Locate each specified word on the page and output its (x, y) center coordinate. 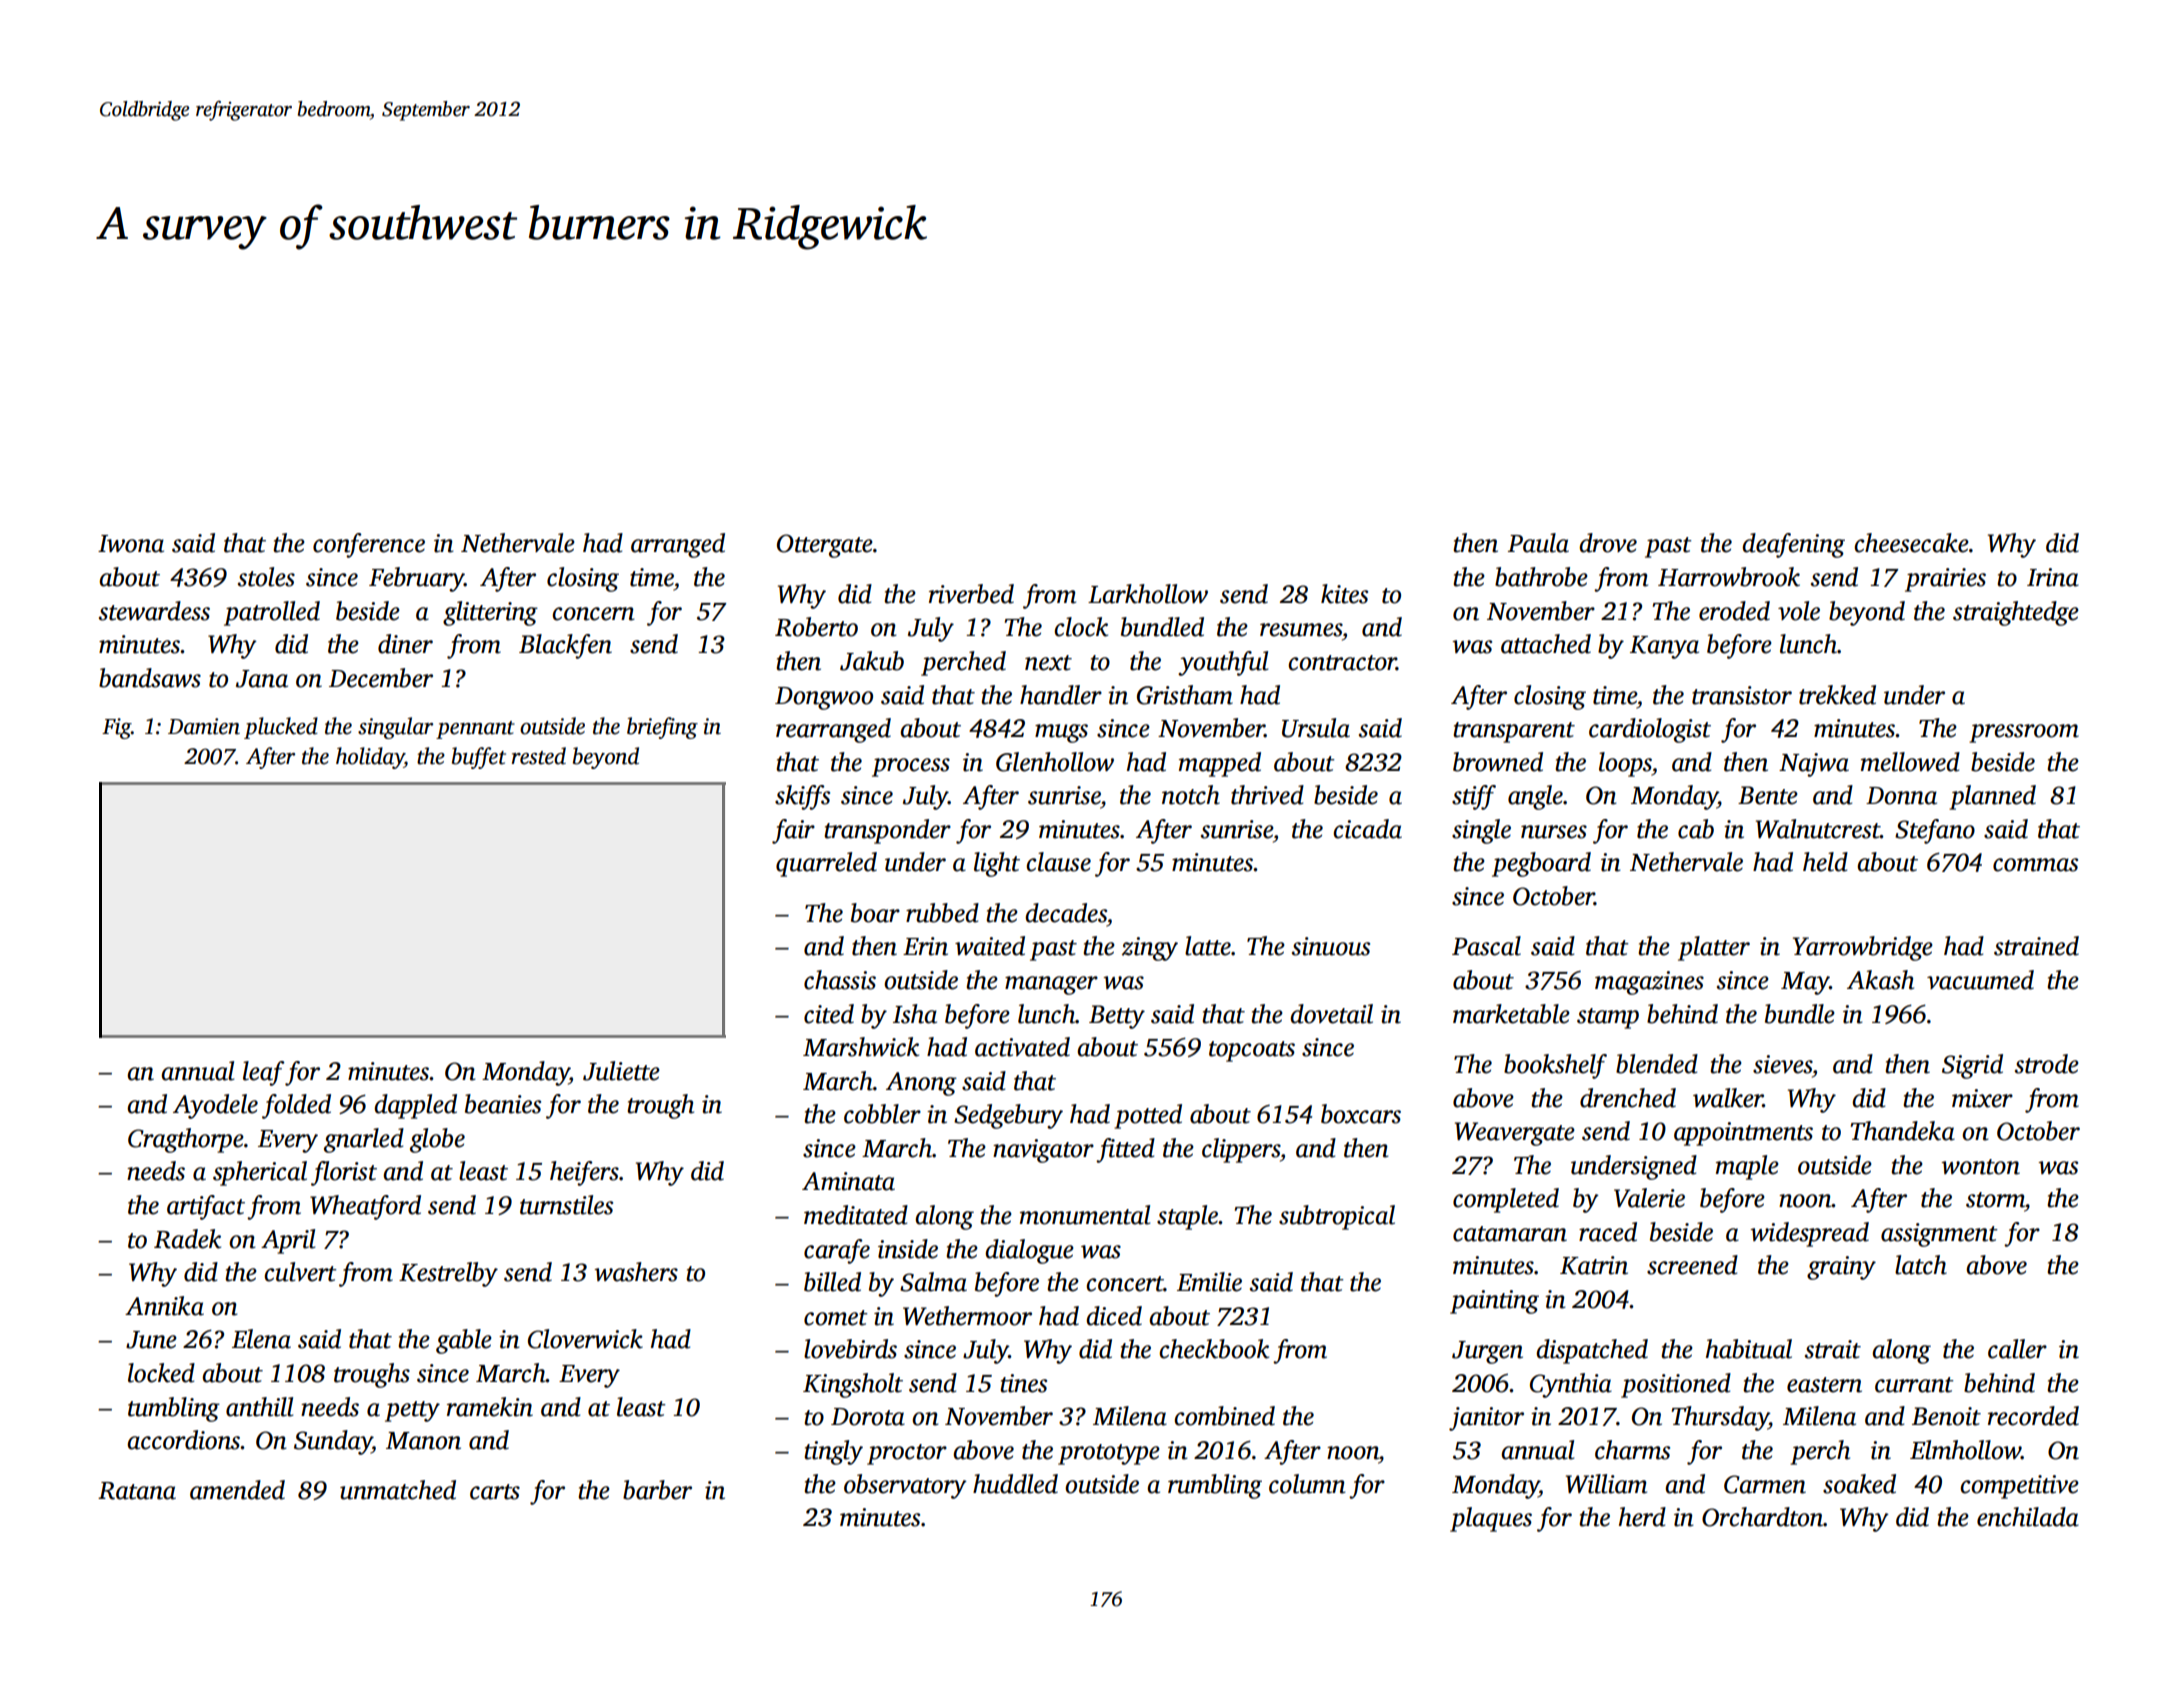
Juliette (621, 1071)
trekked (1837, 695)
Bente (1768, 795)
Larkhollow (1148, 594)
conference (369, 545)
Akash (1880, 980)
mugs (1061, 733)
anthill (259, 1407)
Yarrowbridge (1863, 948)
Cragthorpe (186, 1140)
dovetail (1331, 1014)
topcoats (1252, 1051)
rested (539, 756)
